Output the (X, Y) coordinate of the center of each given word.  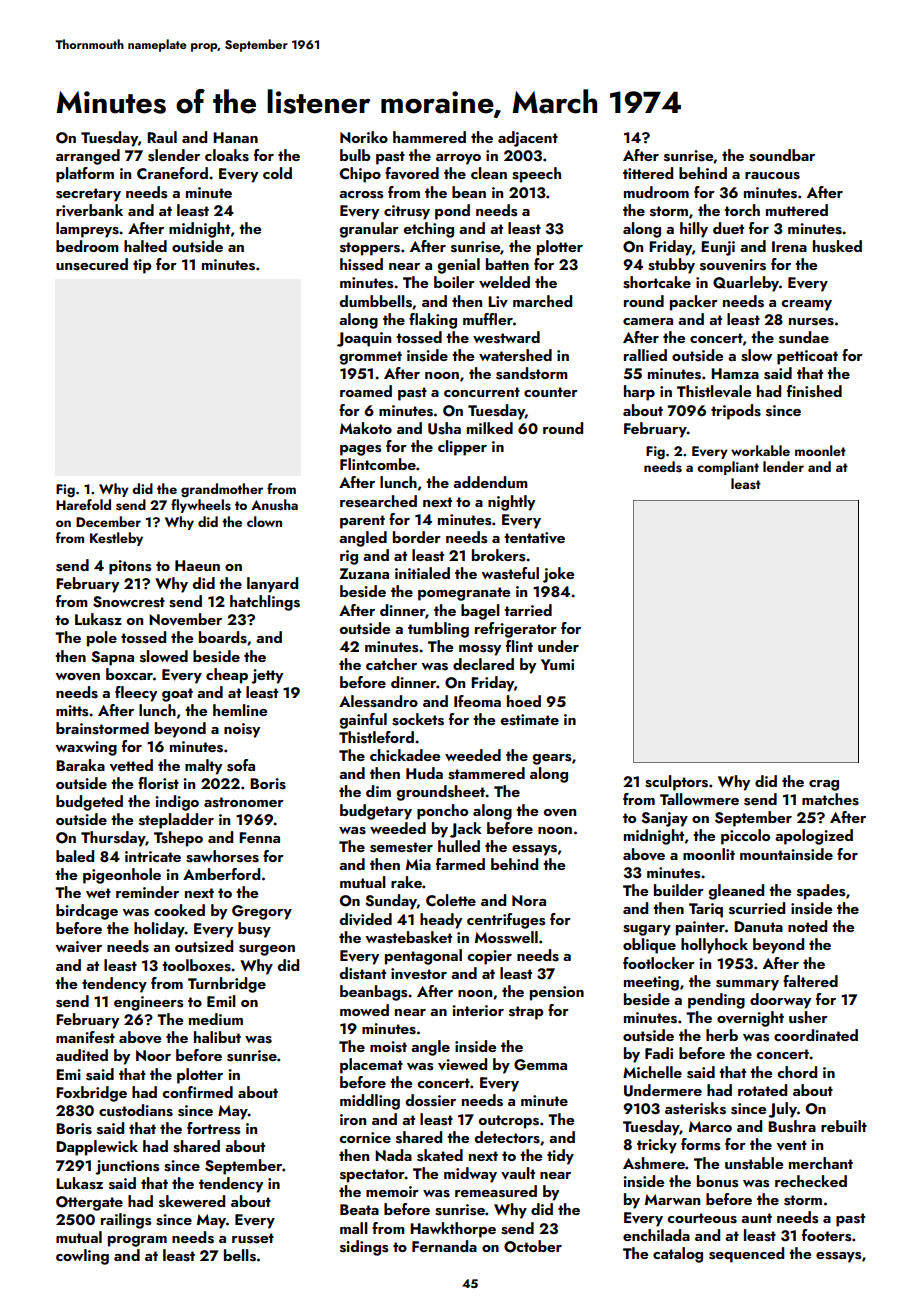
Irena (789, 246)
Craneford (172, 173)
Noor (153, 1055)
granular (369, 230)
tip (142, 266)
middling (370, 1102)
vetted (131, 765)
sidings (364, 1248)
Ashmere (654, 1163)
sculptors (676, 783)
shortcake (657, 282)
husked (837, 246)
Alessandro (378, 701)
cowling (82, 1257)
